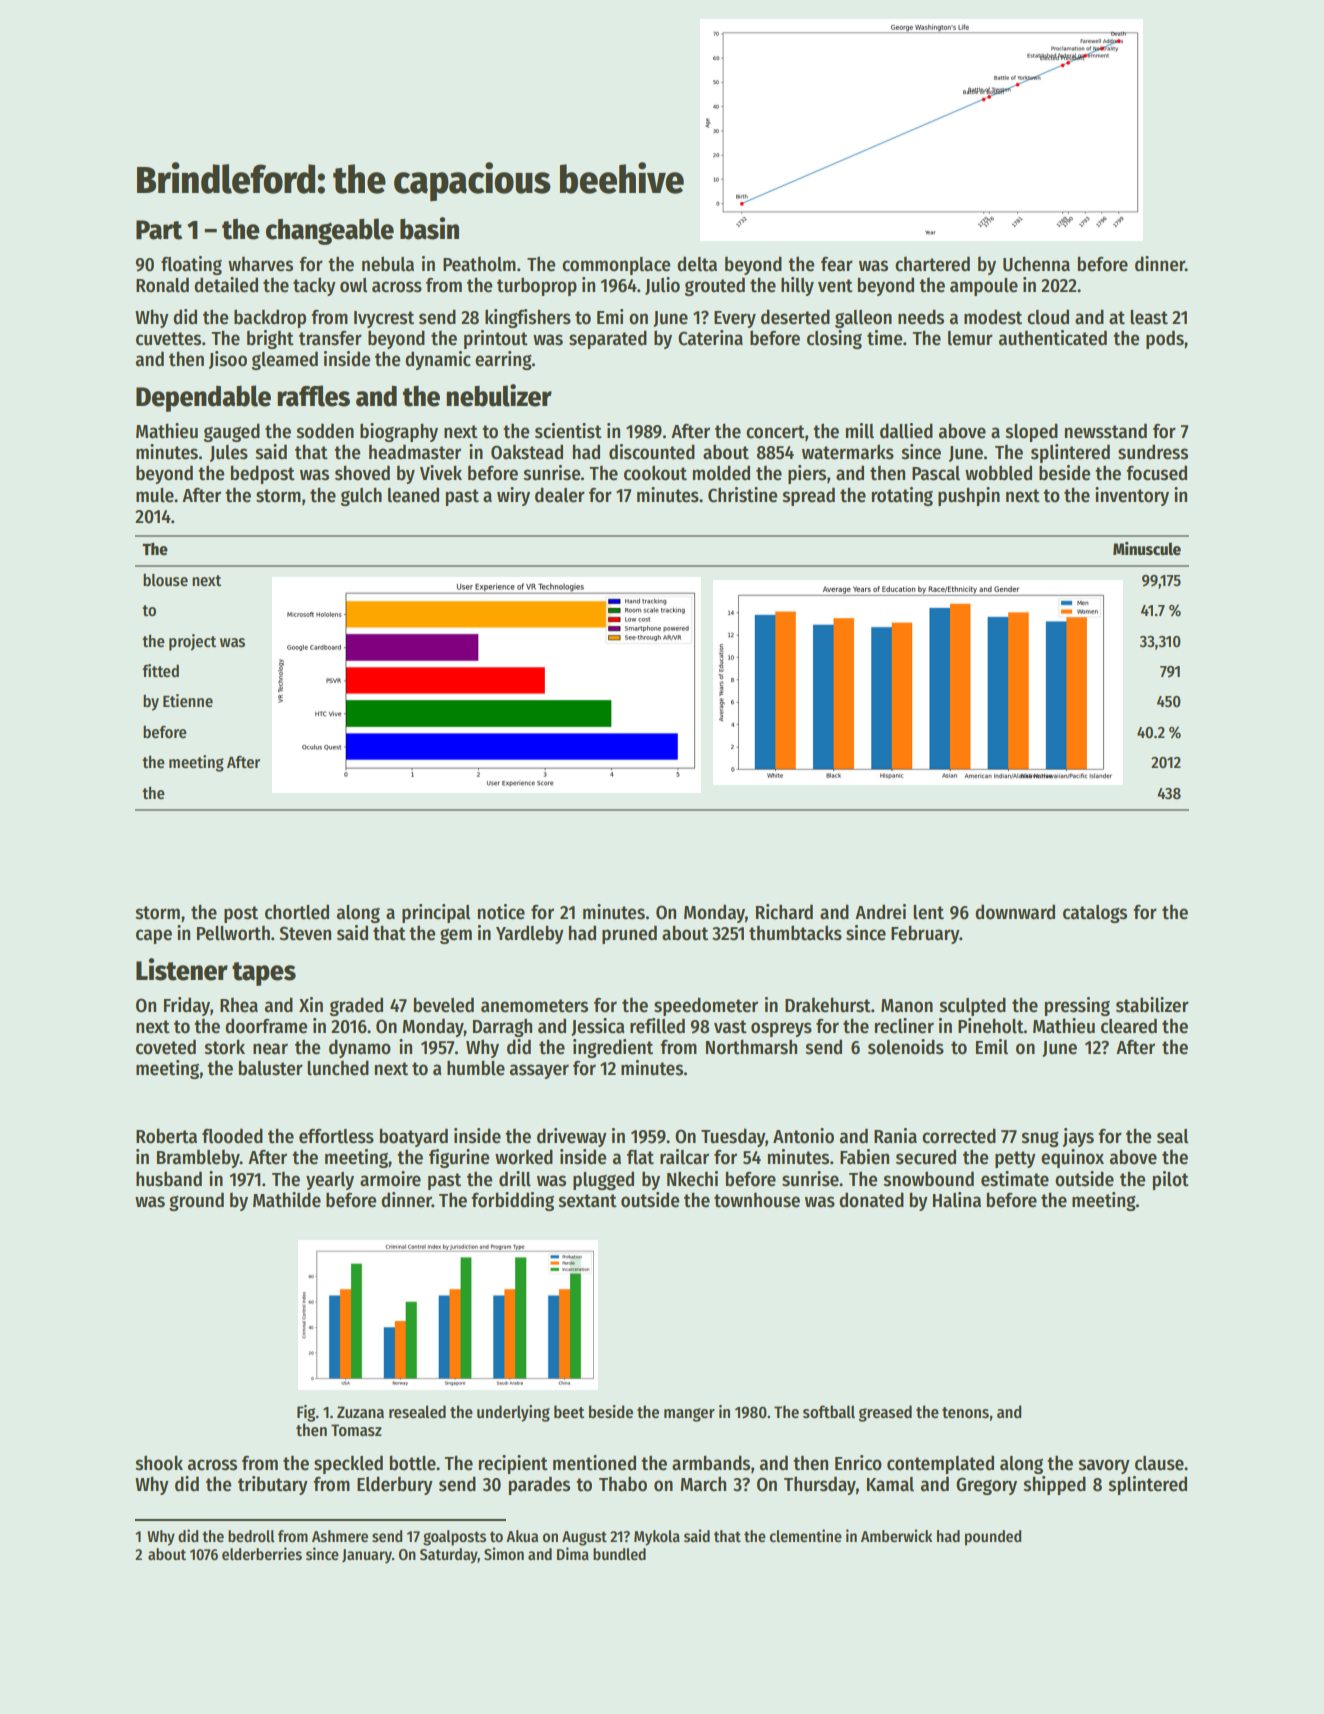 The image size is (1324, 1714). Describe the element at coordinates (1036, 264) in the screenshot. I see `Uchenna` at that location.
